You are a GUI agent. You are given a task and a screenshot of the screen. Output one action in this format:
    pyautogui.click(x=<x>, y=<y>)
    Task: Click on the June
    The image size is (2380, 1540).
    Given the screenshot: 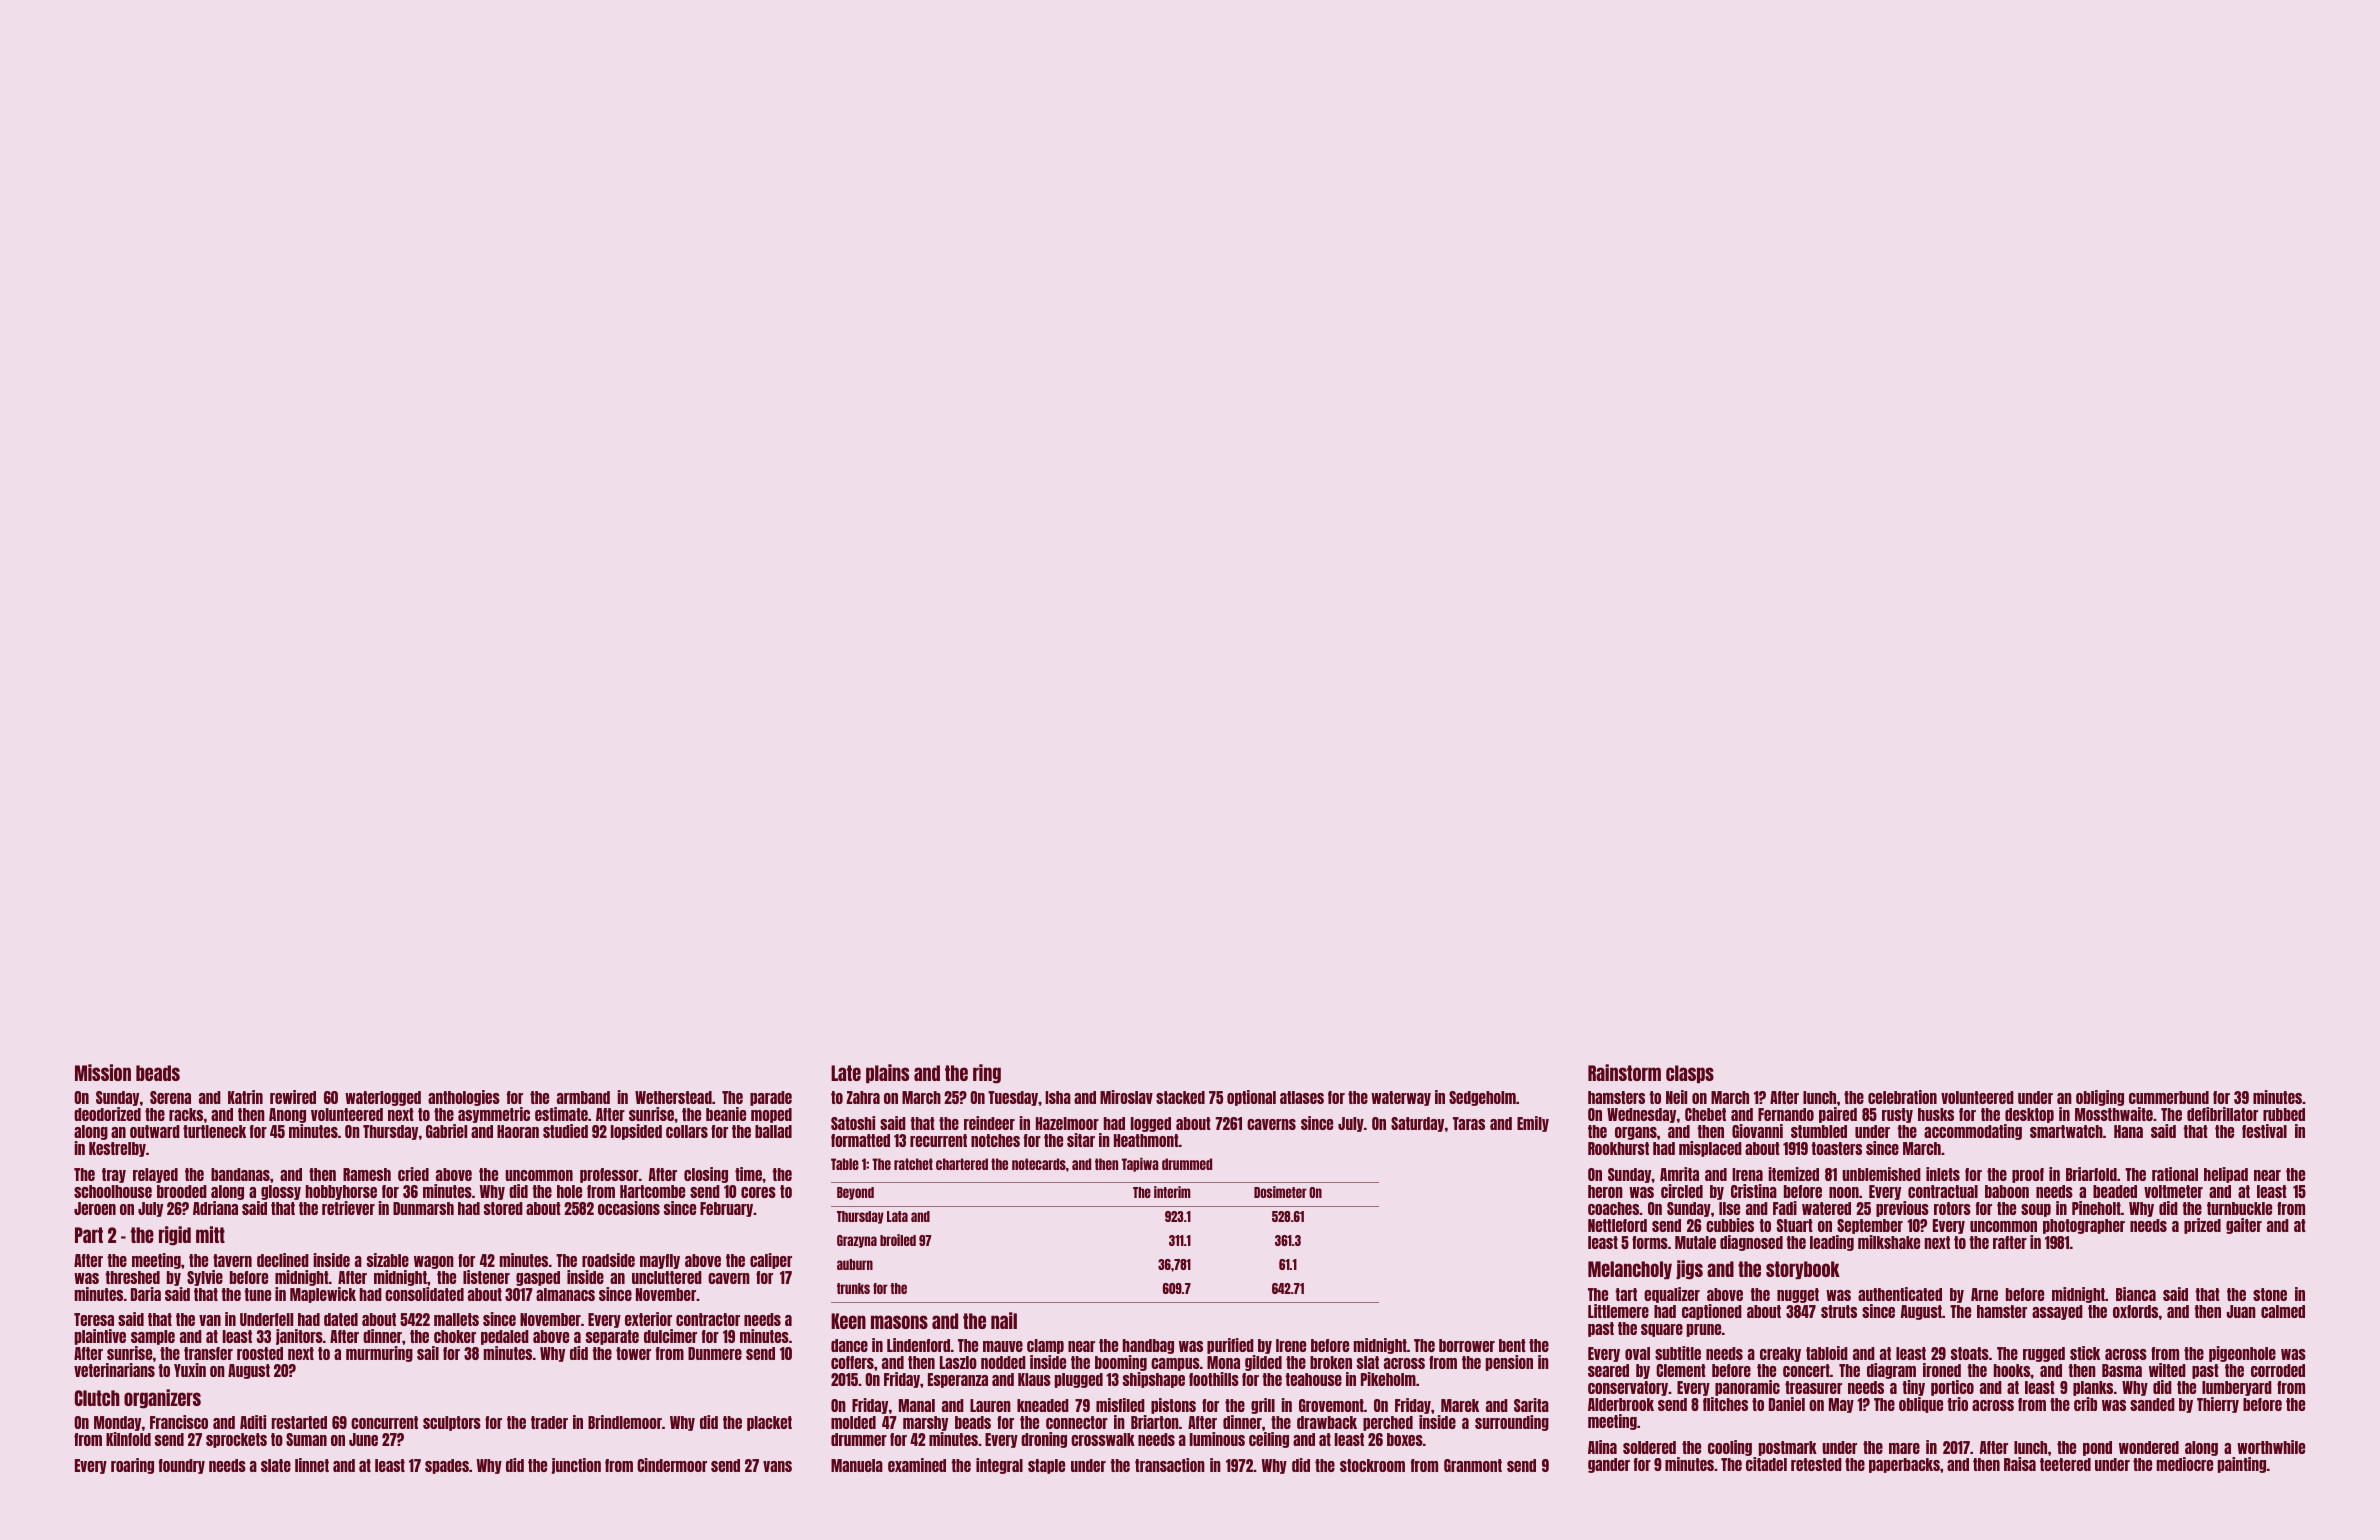 What is the action you would take?
    pyautogui.click(x=363, y=1439)
